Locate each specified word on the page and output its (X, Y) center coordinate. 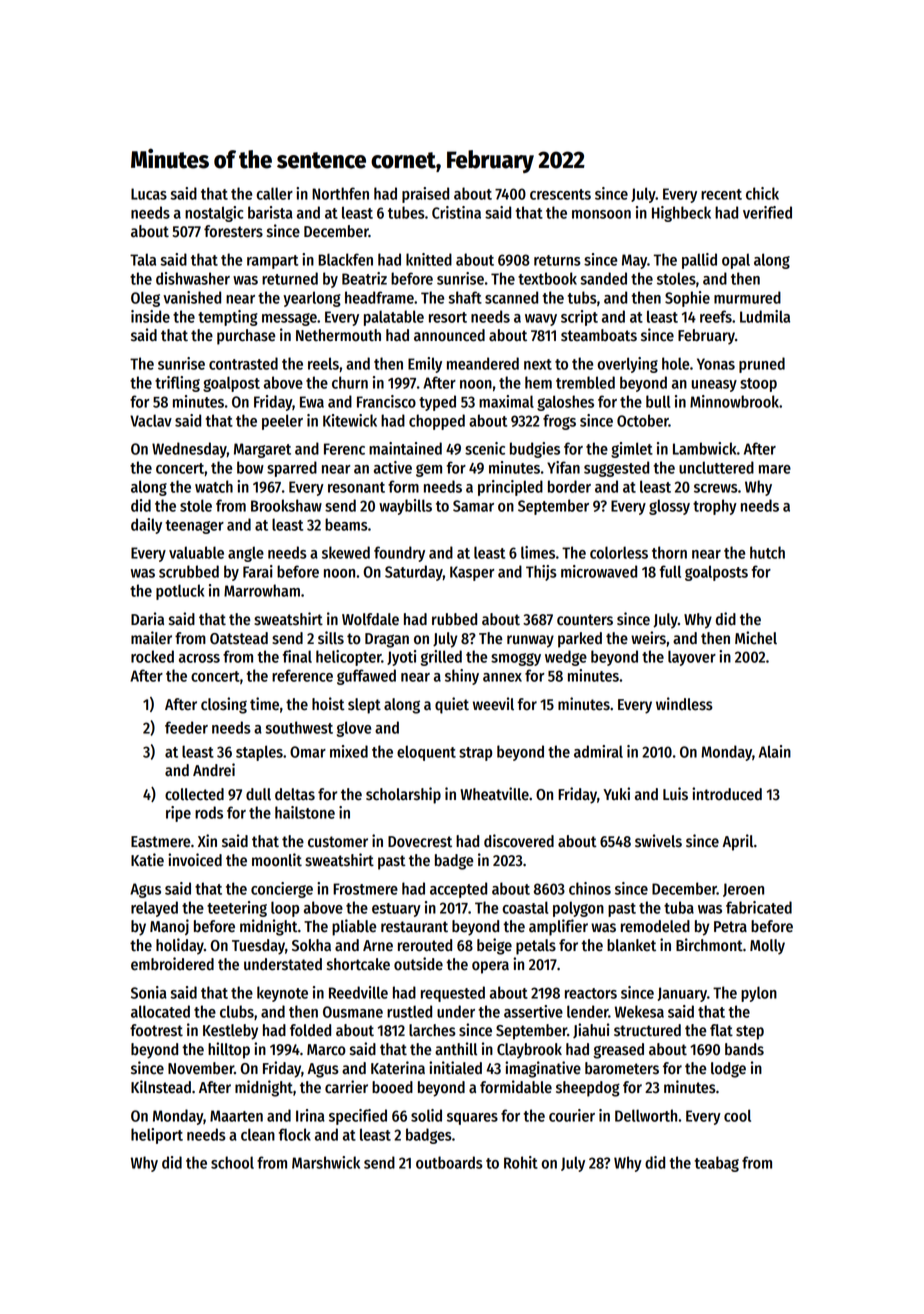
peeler (282, 422)
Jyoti (401, 658)
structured (647, 1030)
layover (692, 658)
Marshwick (326, 1162)
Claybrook (529, 1051)
